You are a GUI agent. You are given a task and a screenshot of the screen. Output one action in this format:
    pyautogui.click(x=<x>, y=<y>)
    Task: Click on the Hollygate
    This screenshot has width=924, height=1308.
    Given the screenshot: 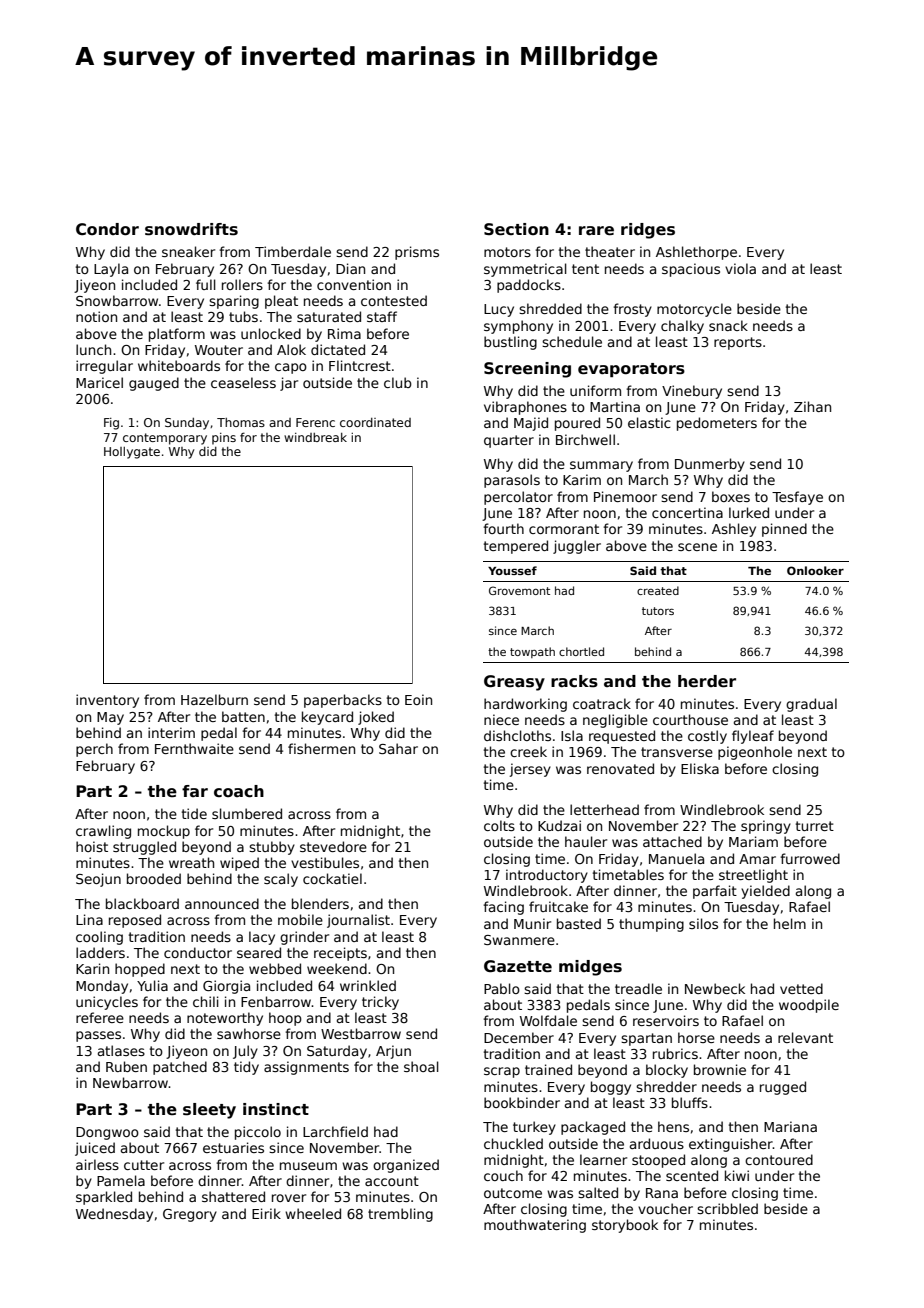 What is the action you would take?
    pyautogui.click(x=132, y=453)
